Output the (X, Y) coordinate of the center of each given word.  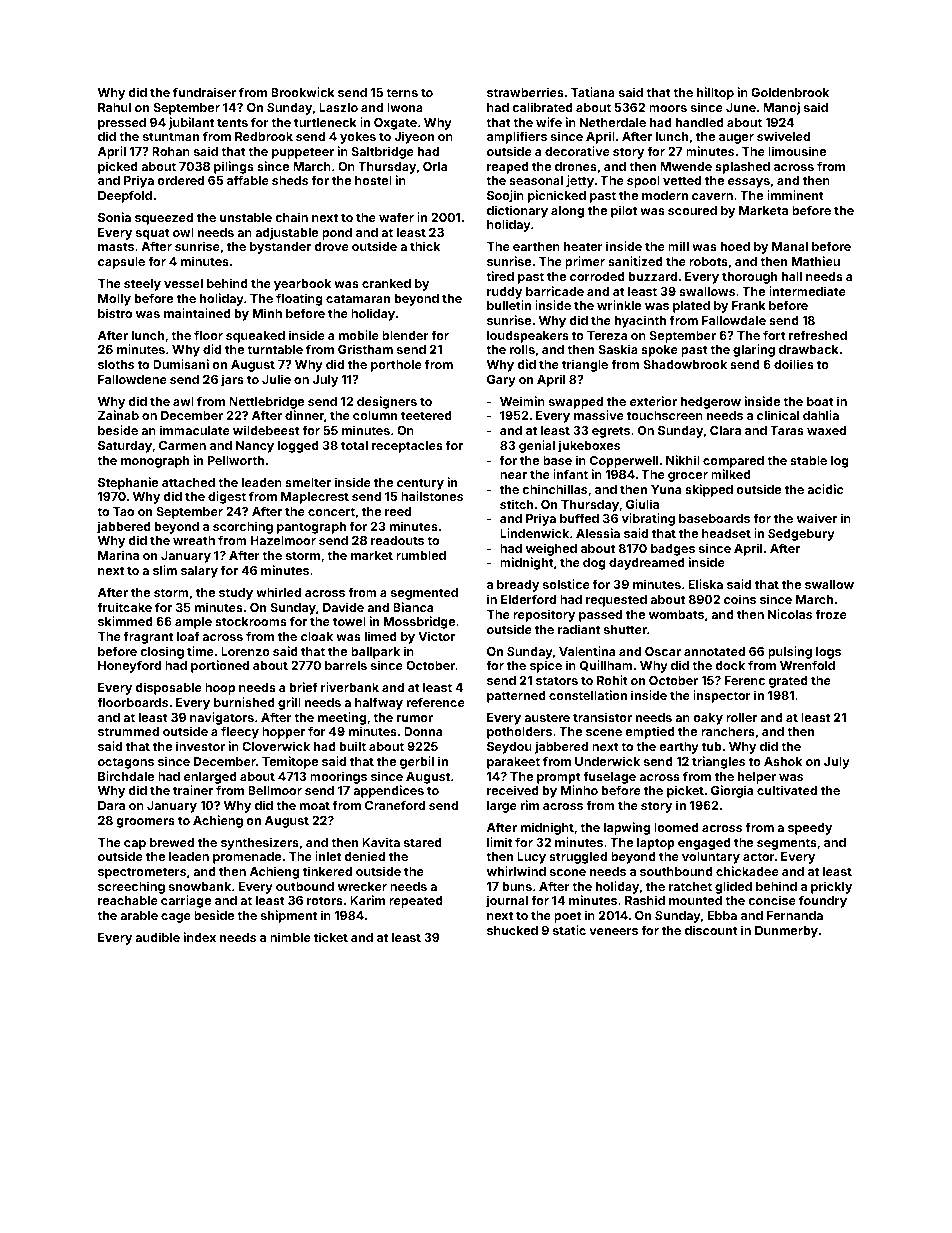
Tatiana (593, 92)
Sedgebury (801, 535)
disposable (168, 688)
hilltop (715, 93)
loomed (676, 827)
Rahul (114, 107)
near (513, 475)
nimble (290, 937)
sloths (116, 364)
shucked (512, 930)
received (513, 790)
